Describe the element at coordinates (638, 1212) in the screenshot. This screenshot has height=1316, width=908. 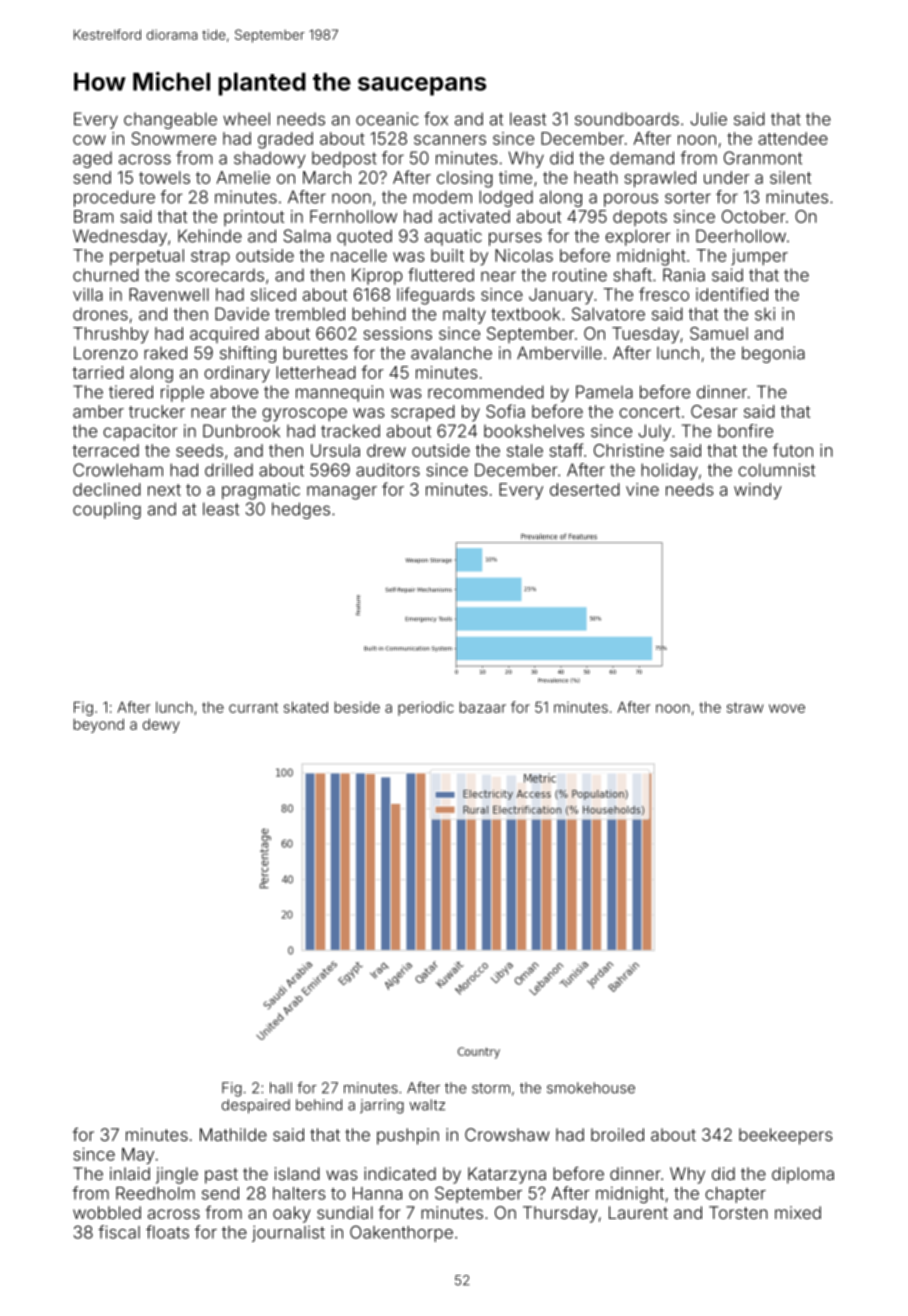
I see `Laurent` at that location.
